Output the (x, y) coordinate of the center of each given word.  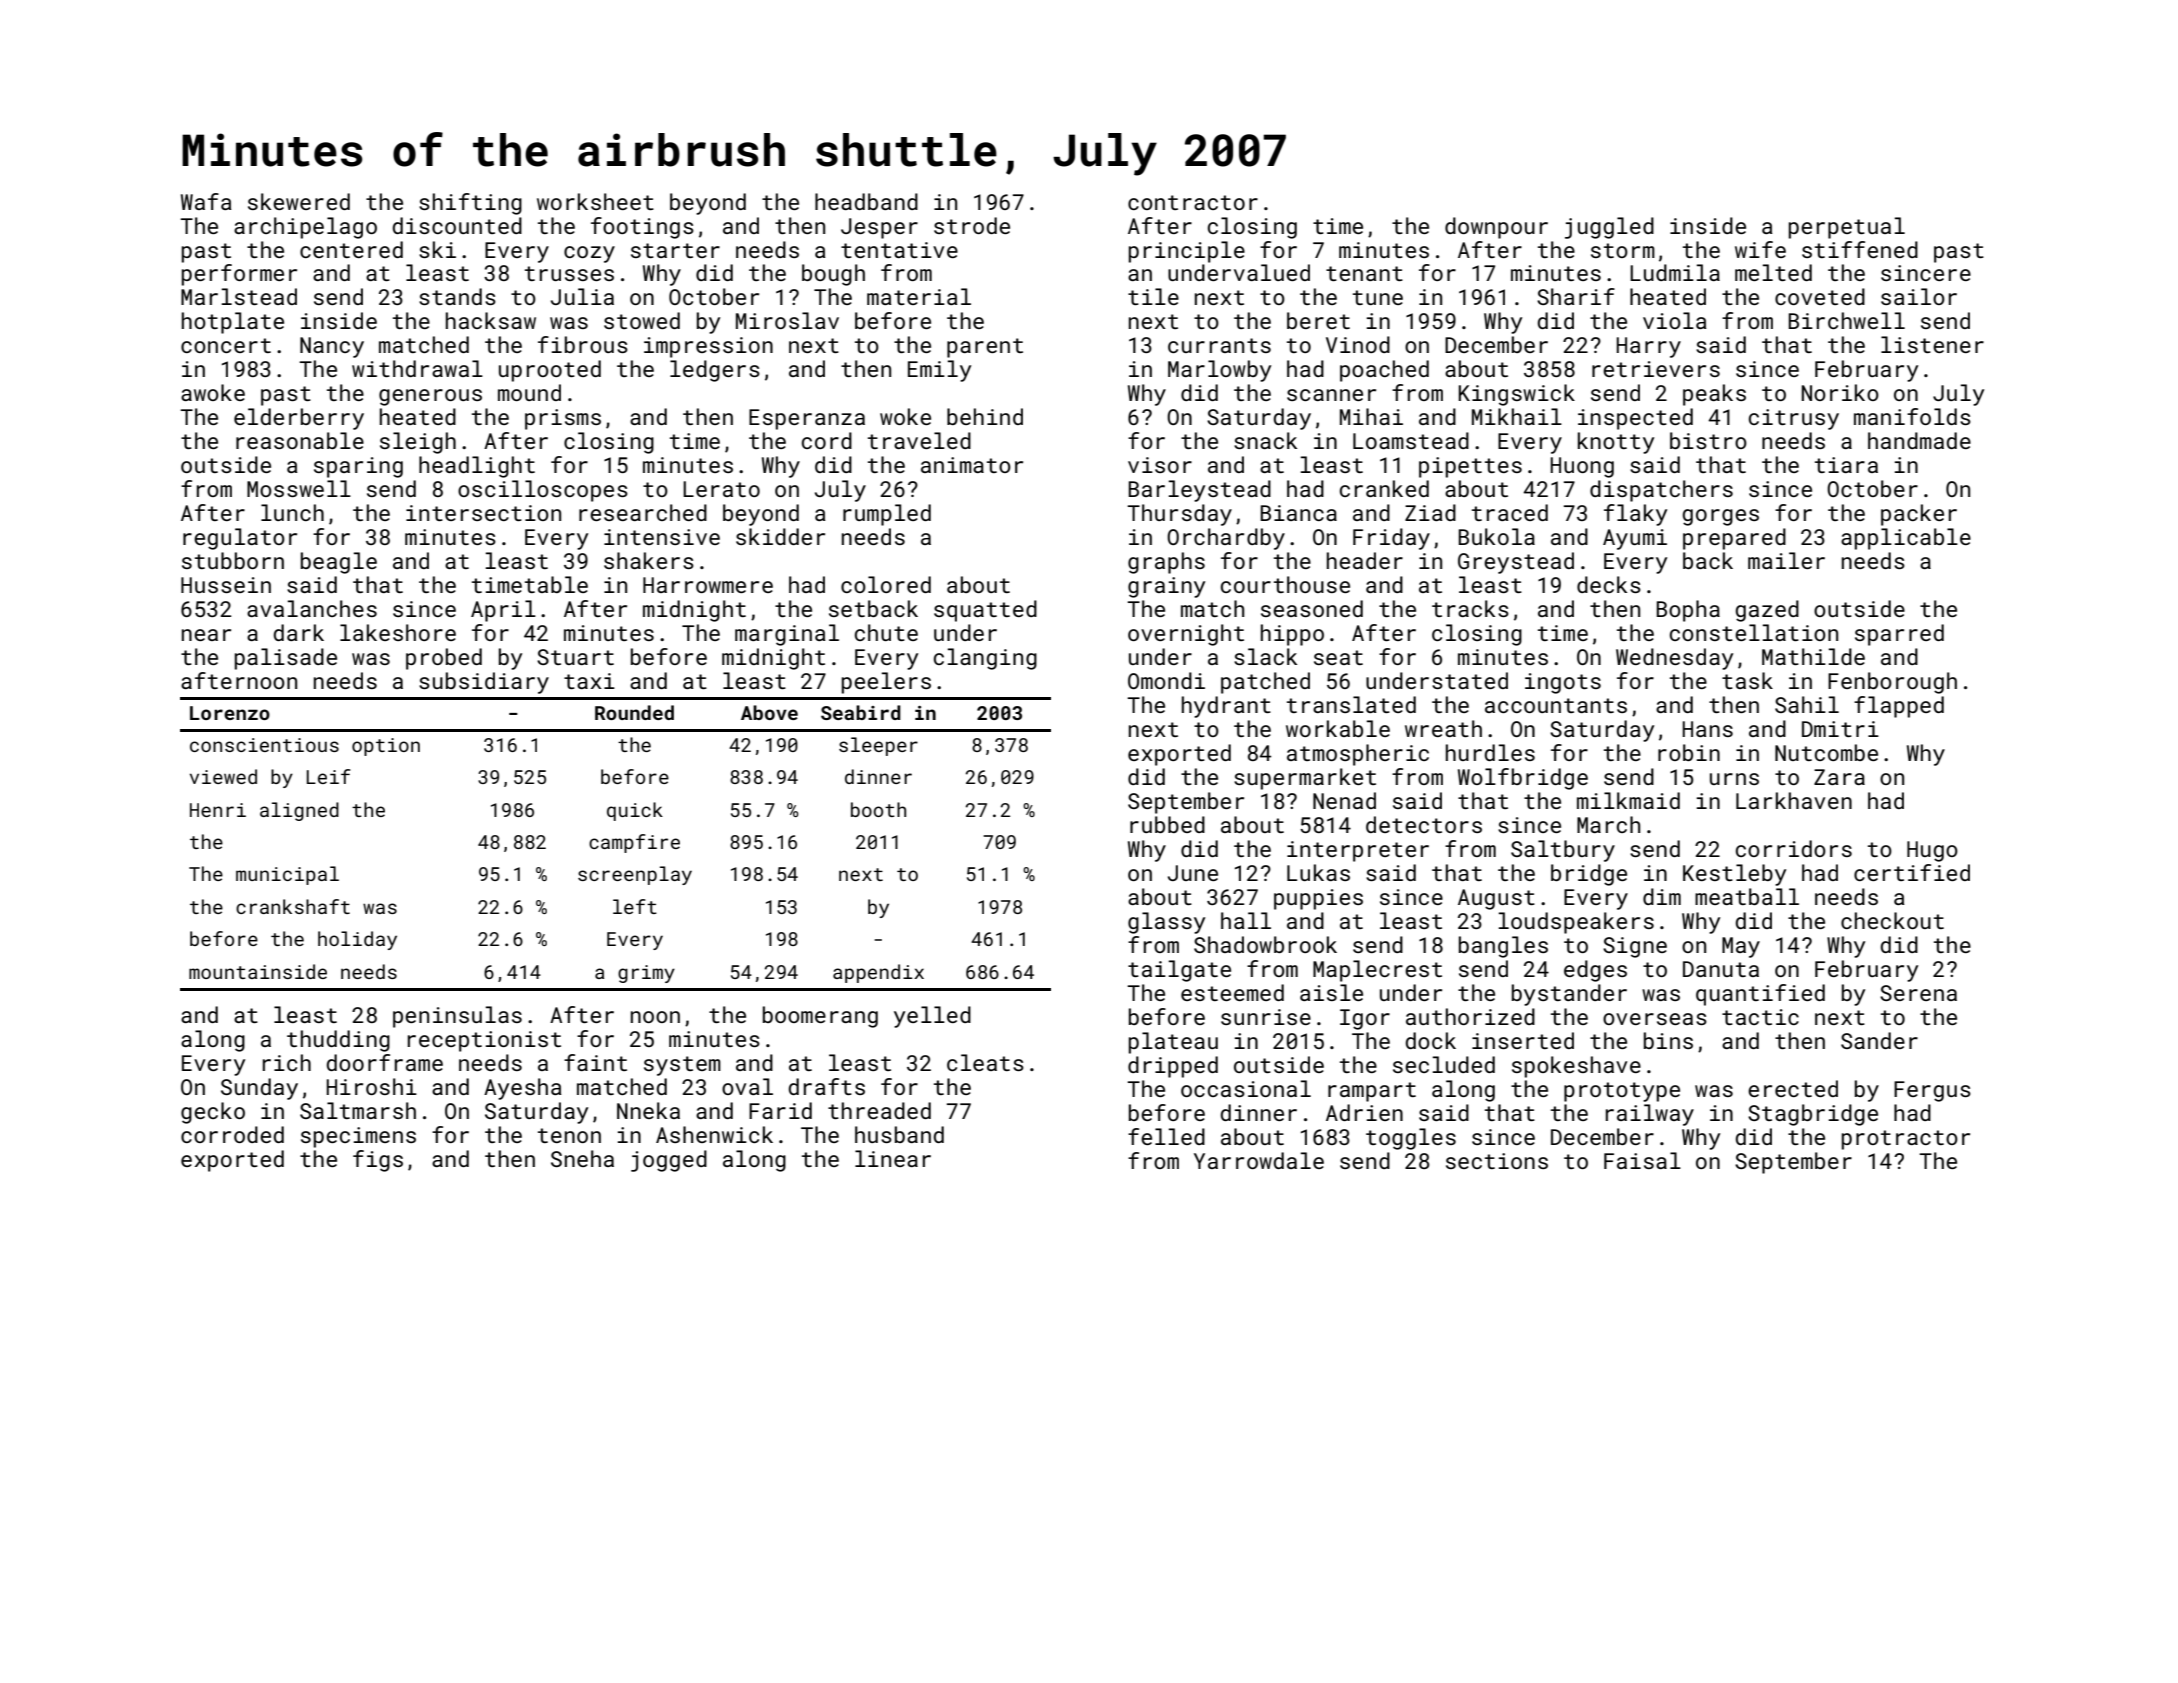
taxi (589, 681)
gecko (213, 1113)
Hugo (1932, 851)
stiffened (1860, 249)
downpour (1496, 228)
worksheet (595, 201)
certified (1912, 872)
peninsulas (457, 1017)
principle (1187, 252)
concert (226, 345)
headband (866, 201)
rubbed (1167, 824)
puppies (1318, 899)
